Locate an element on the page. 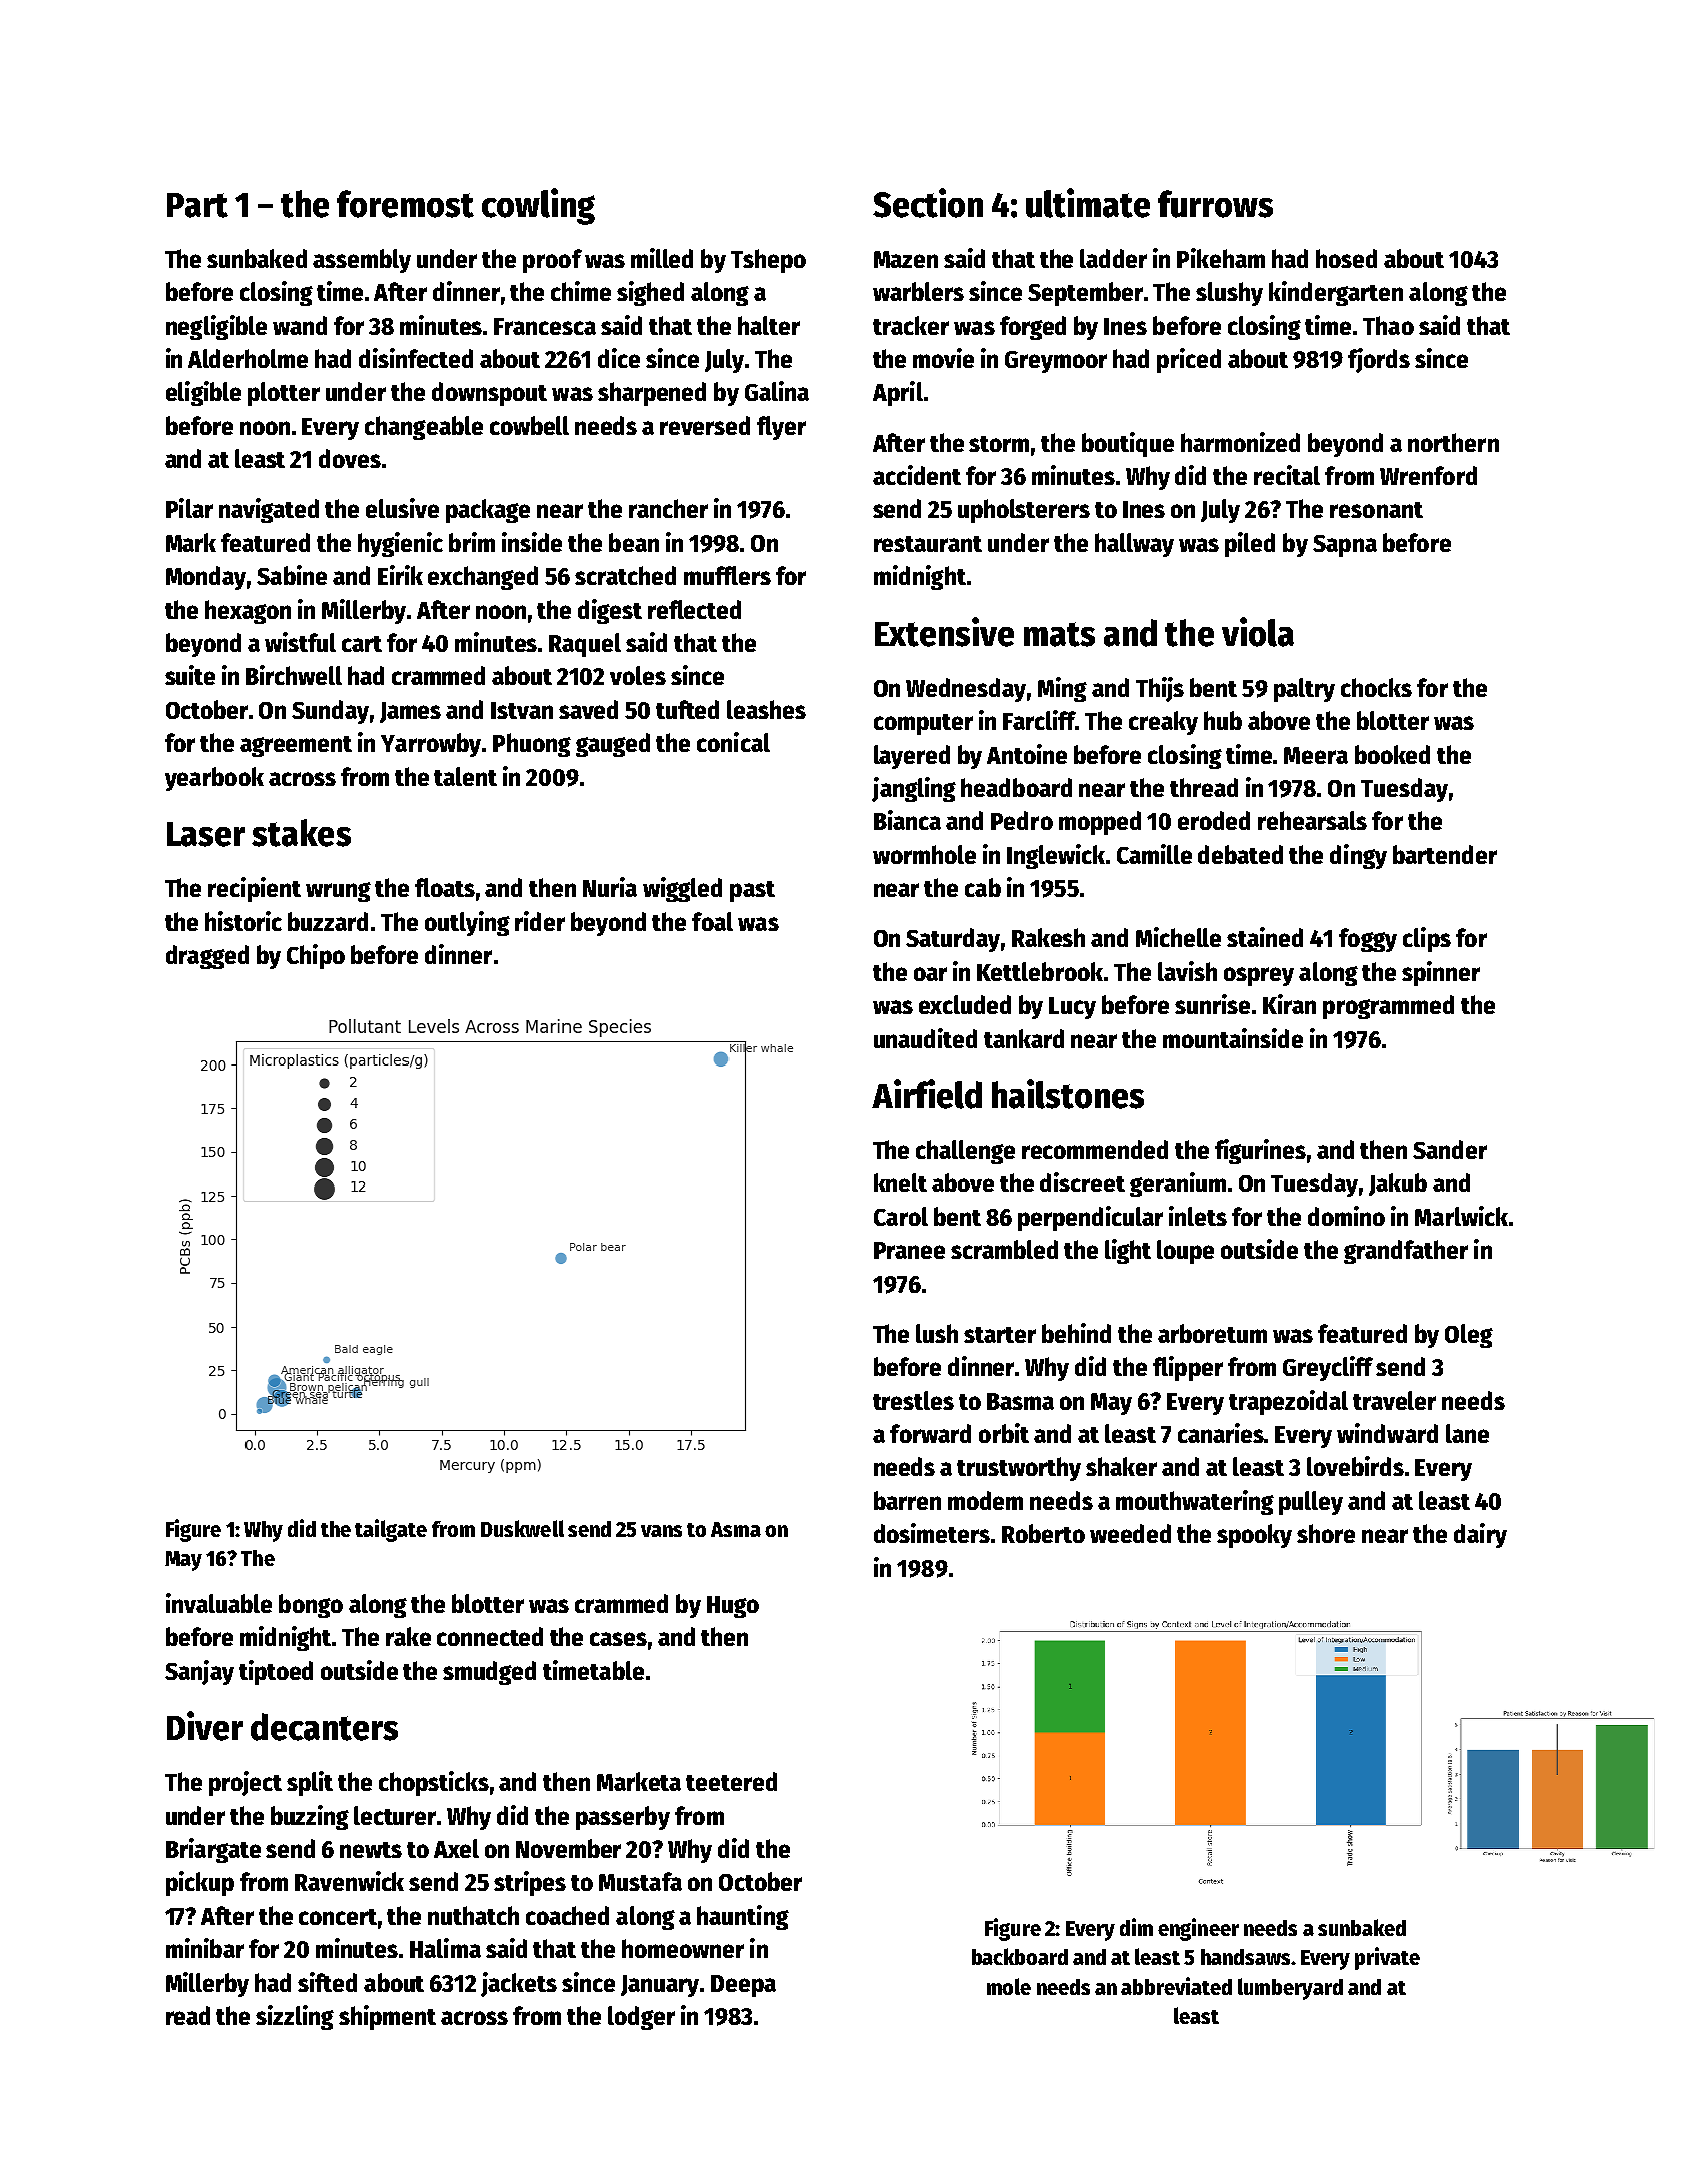 The width and height of the page is (1683, 2178). foal is located at coordinates (712, 921).
